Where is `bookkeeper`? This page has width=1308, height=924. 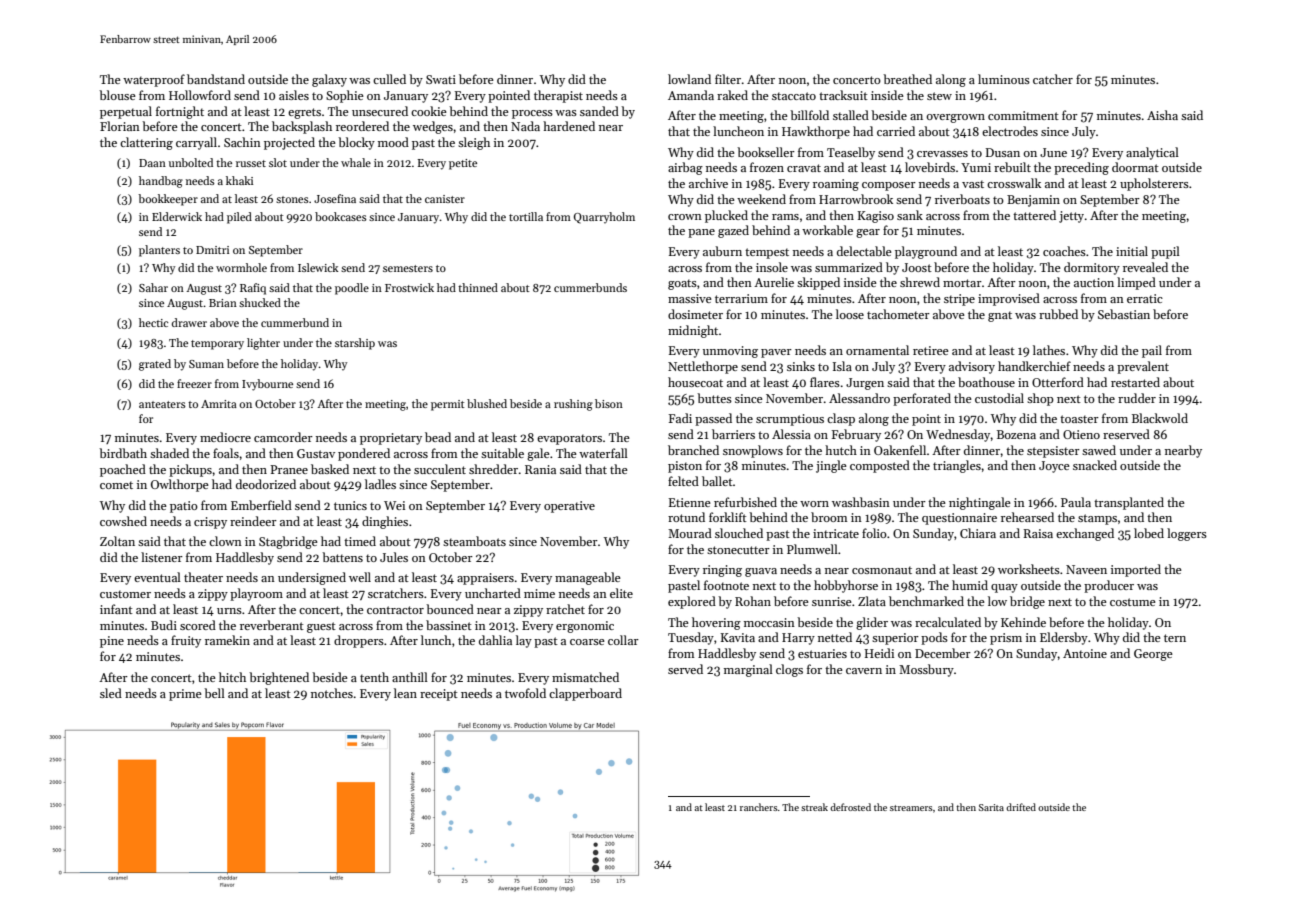
bookkeeper is located at coordinates (168, 200).
